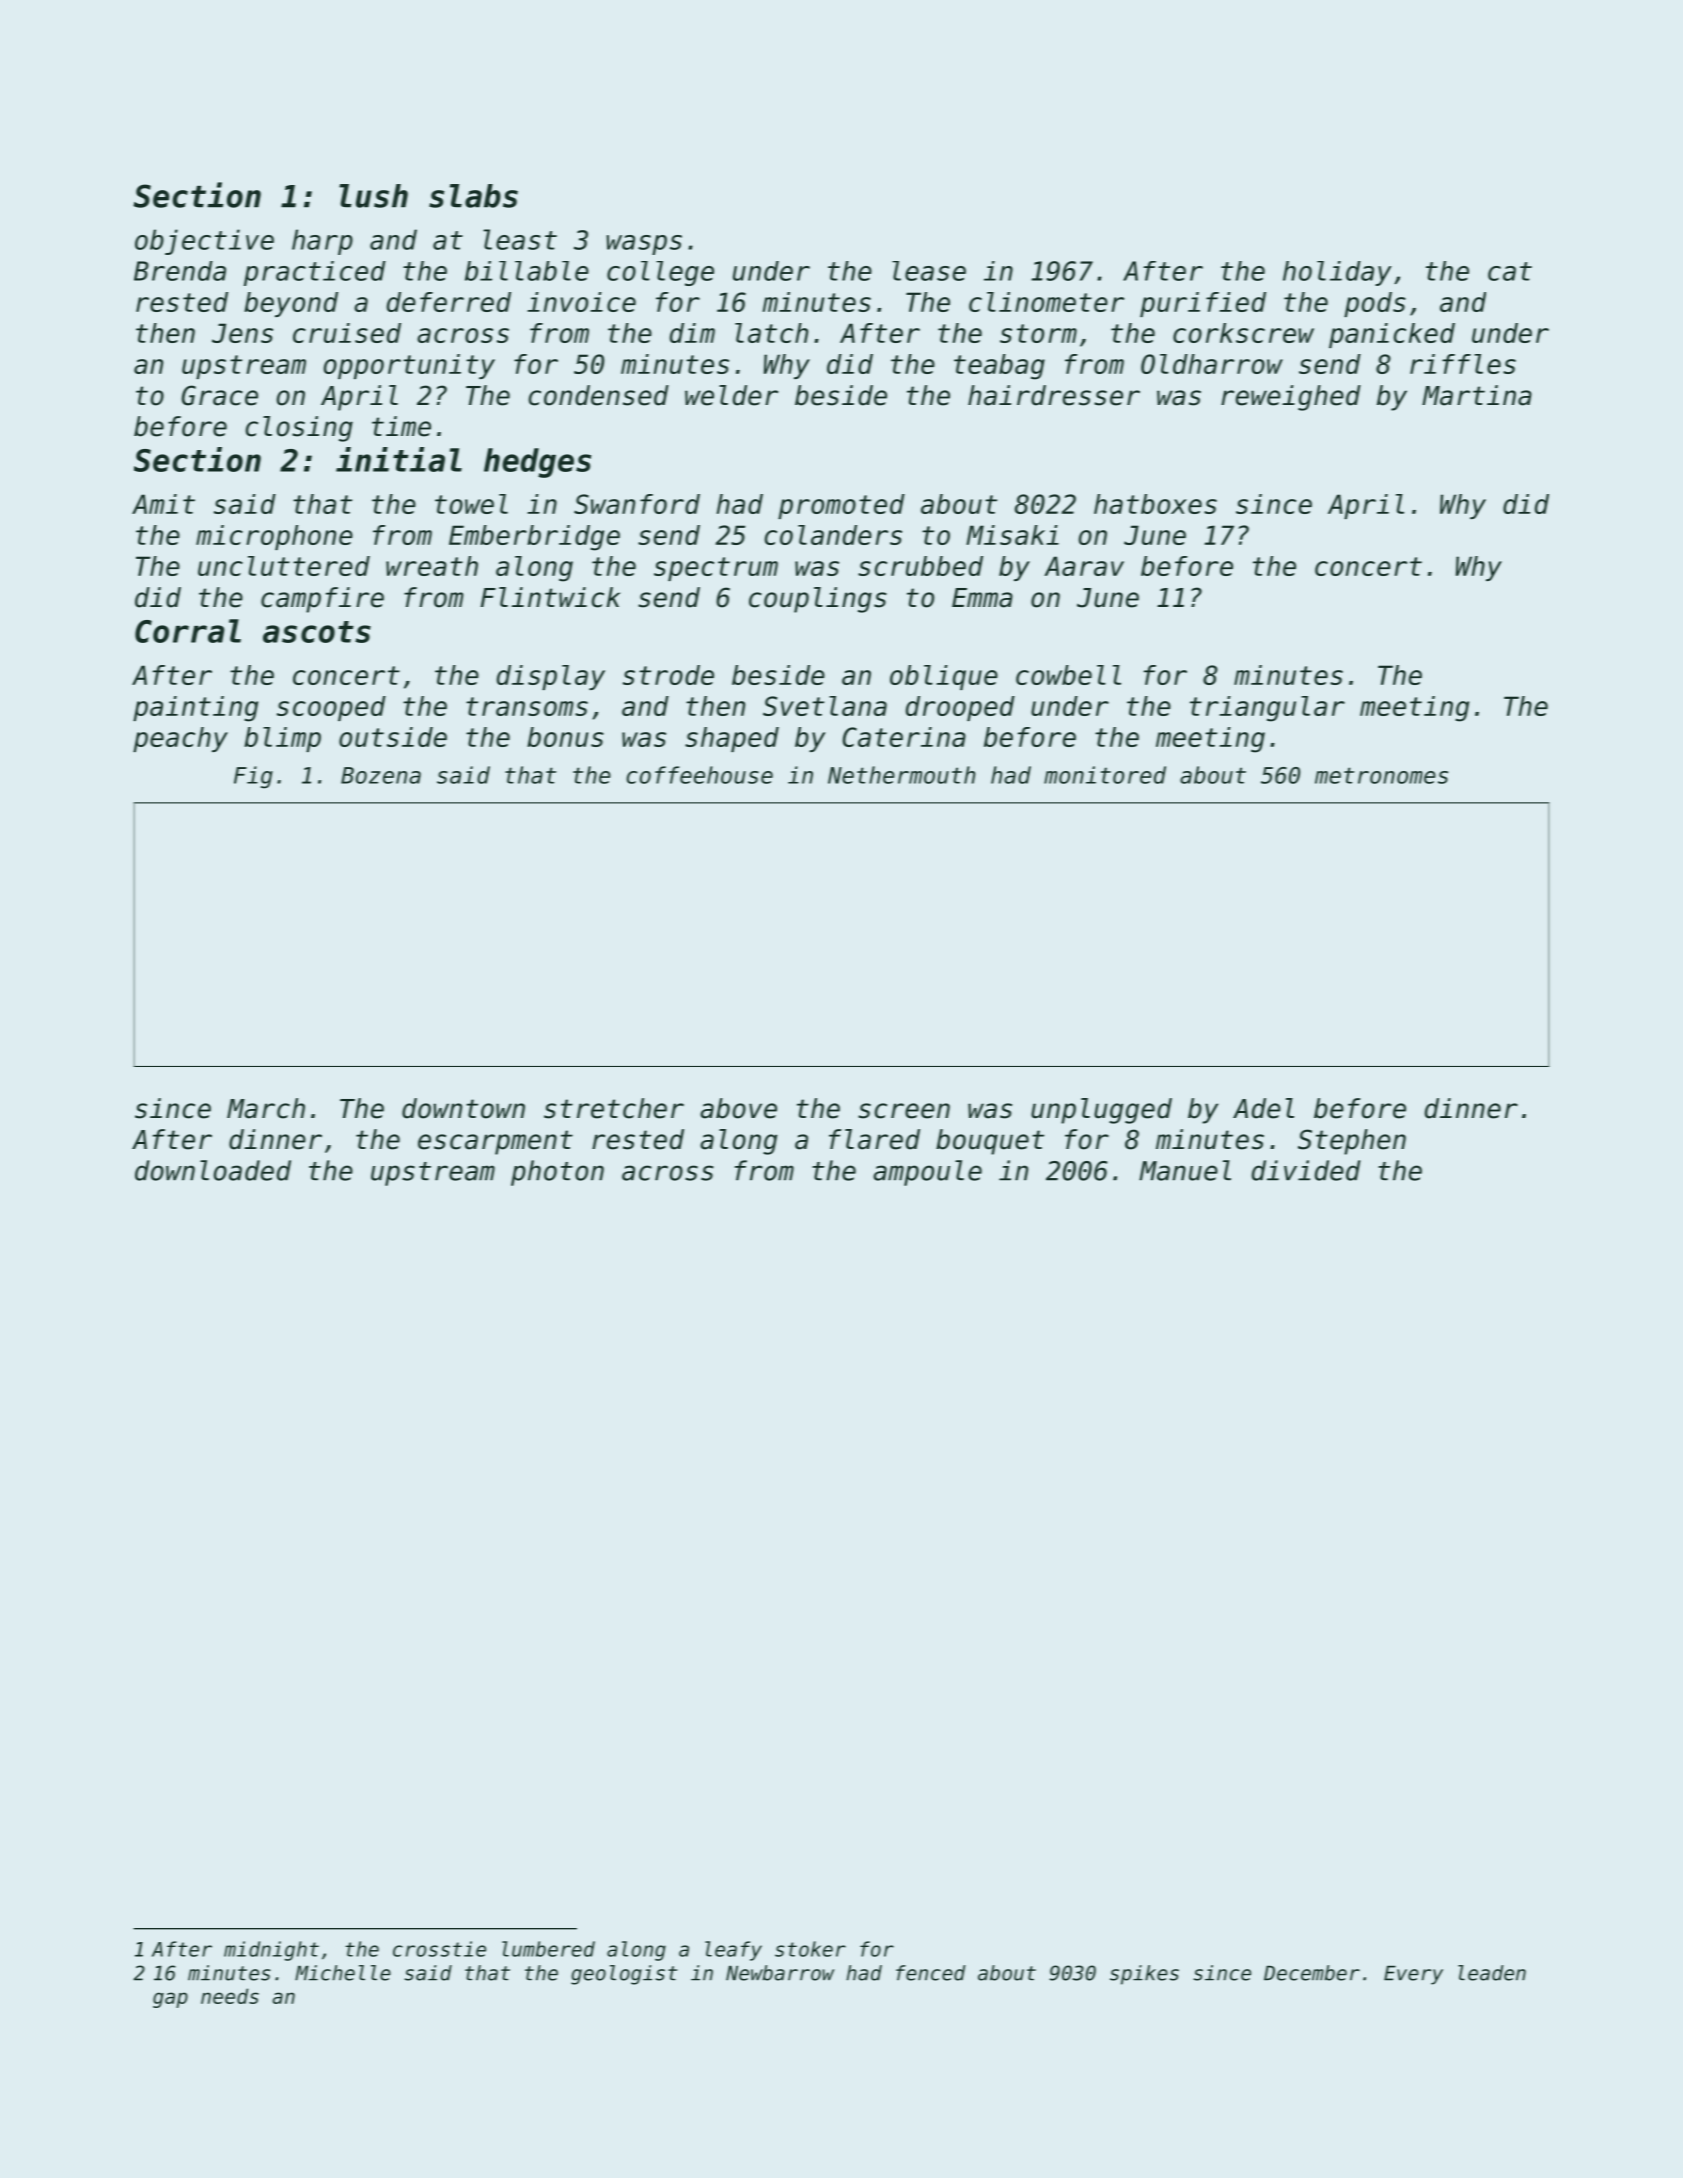 This document has height=2178, width=1683. What do you see at coordinates (1267, 709) in the document?
I see `triangular` at bounding box center [1267, 709].
